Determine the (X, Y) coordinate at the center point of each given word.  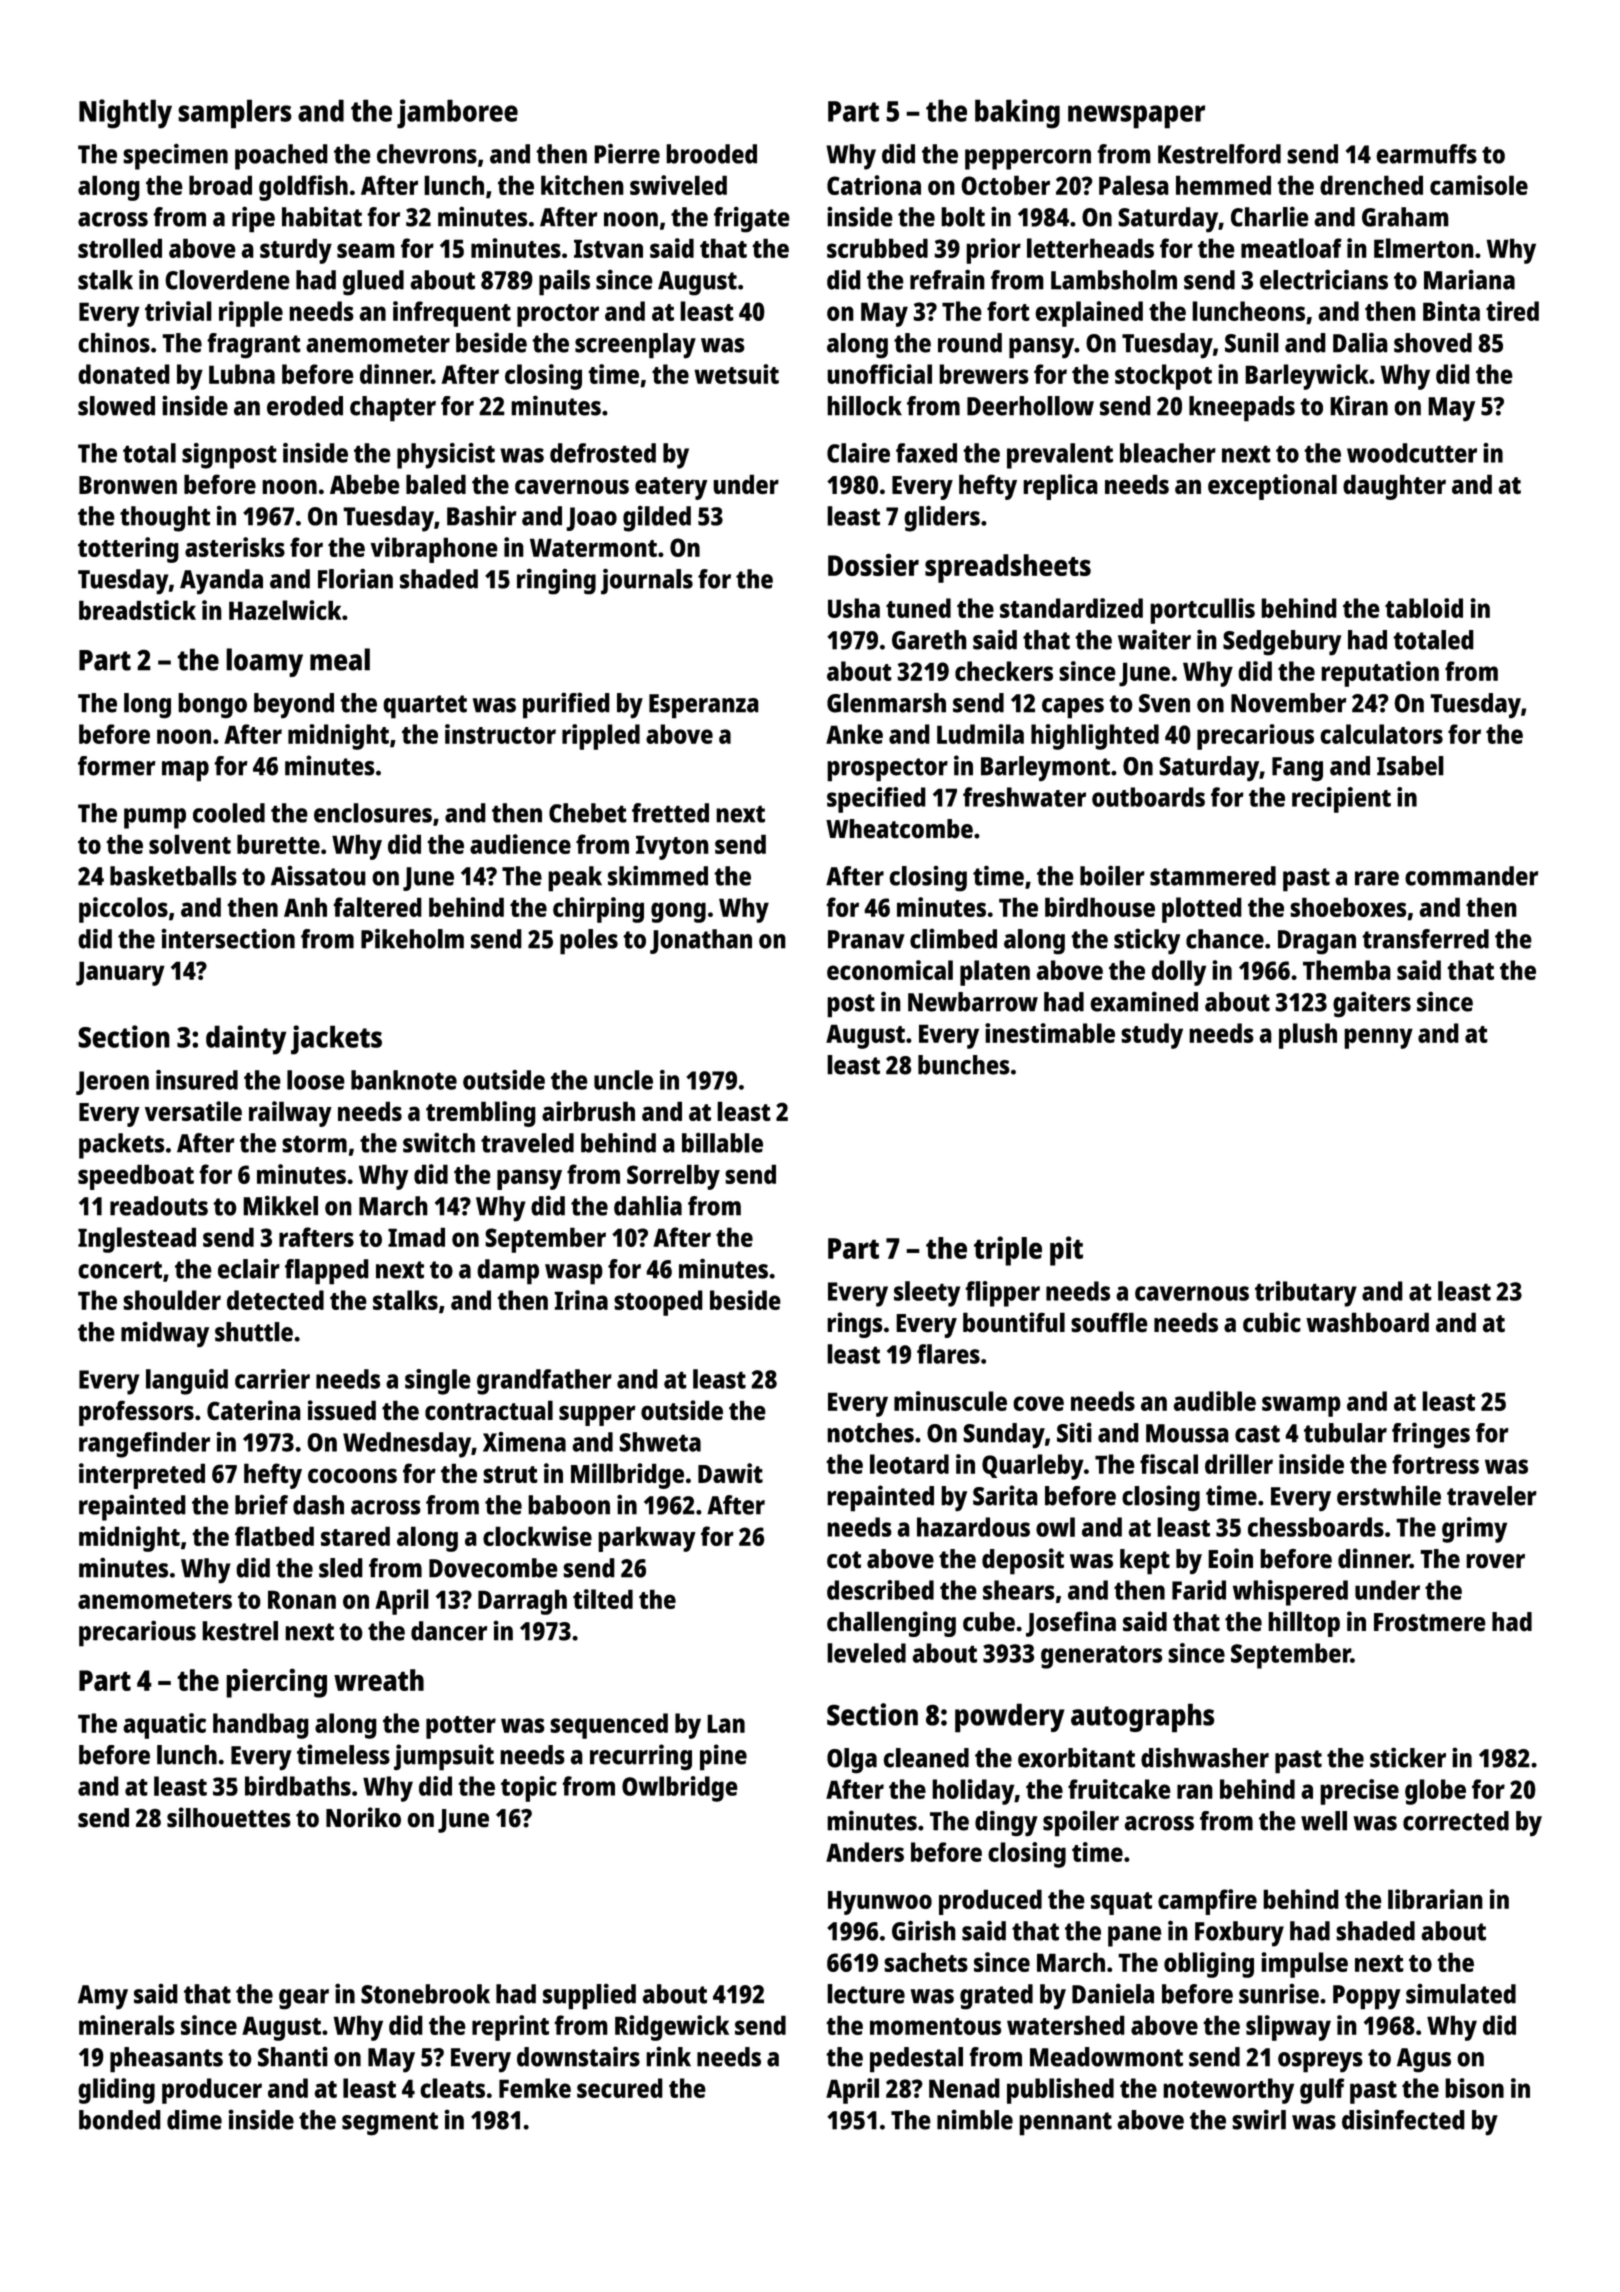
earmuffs (1426, 154)
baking (1017, 114)
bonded (120, 2120)
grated (996, 1997)
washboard (1367, 1322)
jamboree (457, 114)
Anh (305, 907)
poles (589, 942)
